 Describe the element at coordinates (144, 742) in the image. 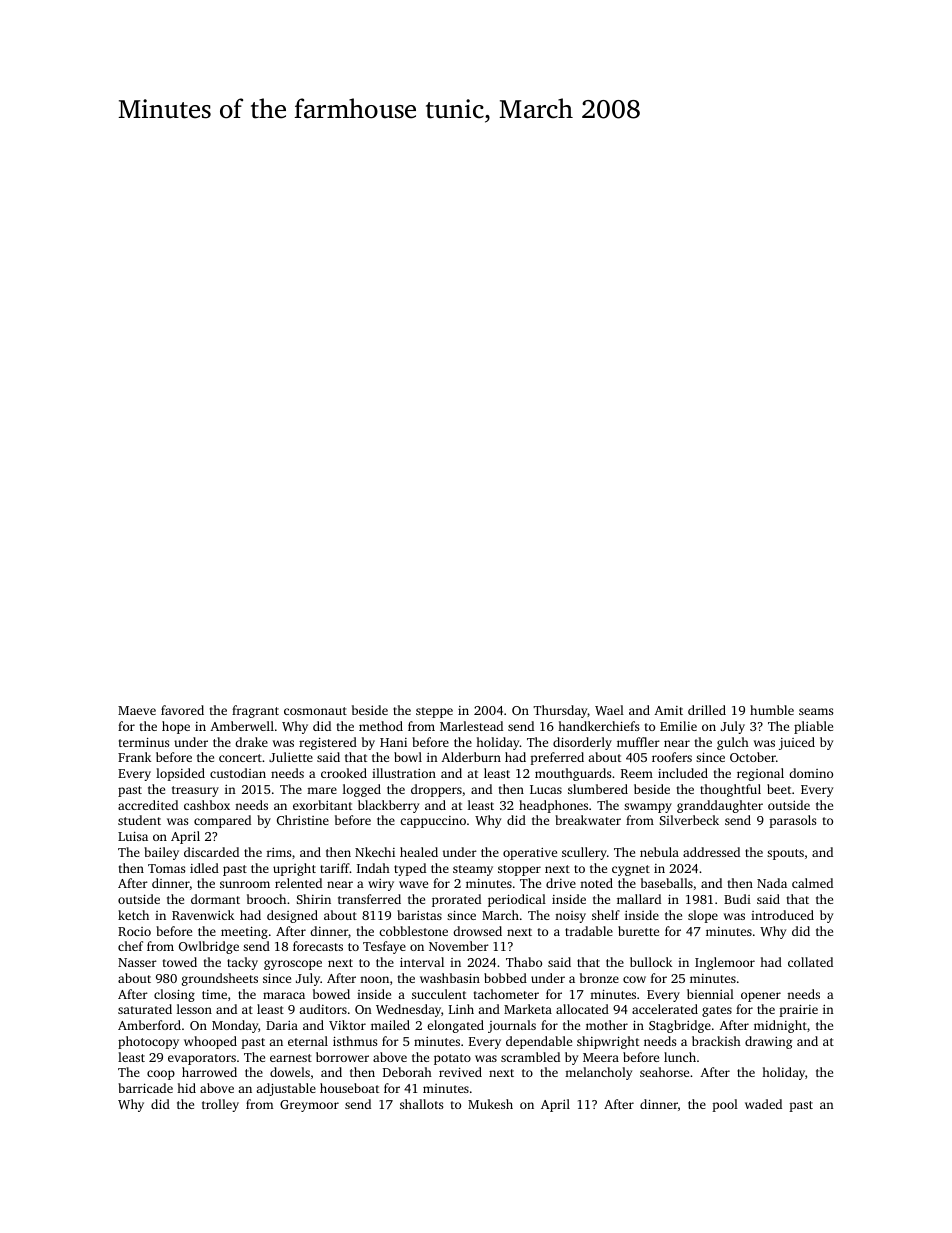

I see `terminus` at that location.
